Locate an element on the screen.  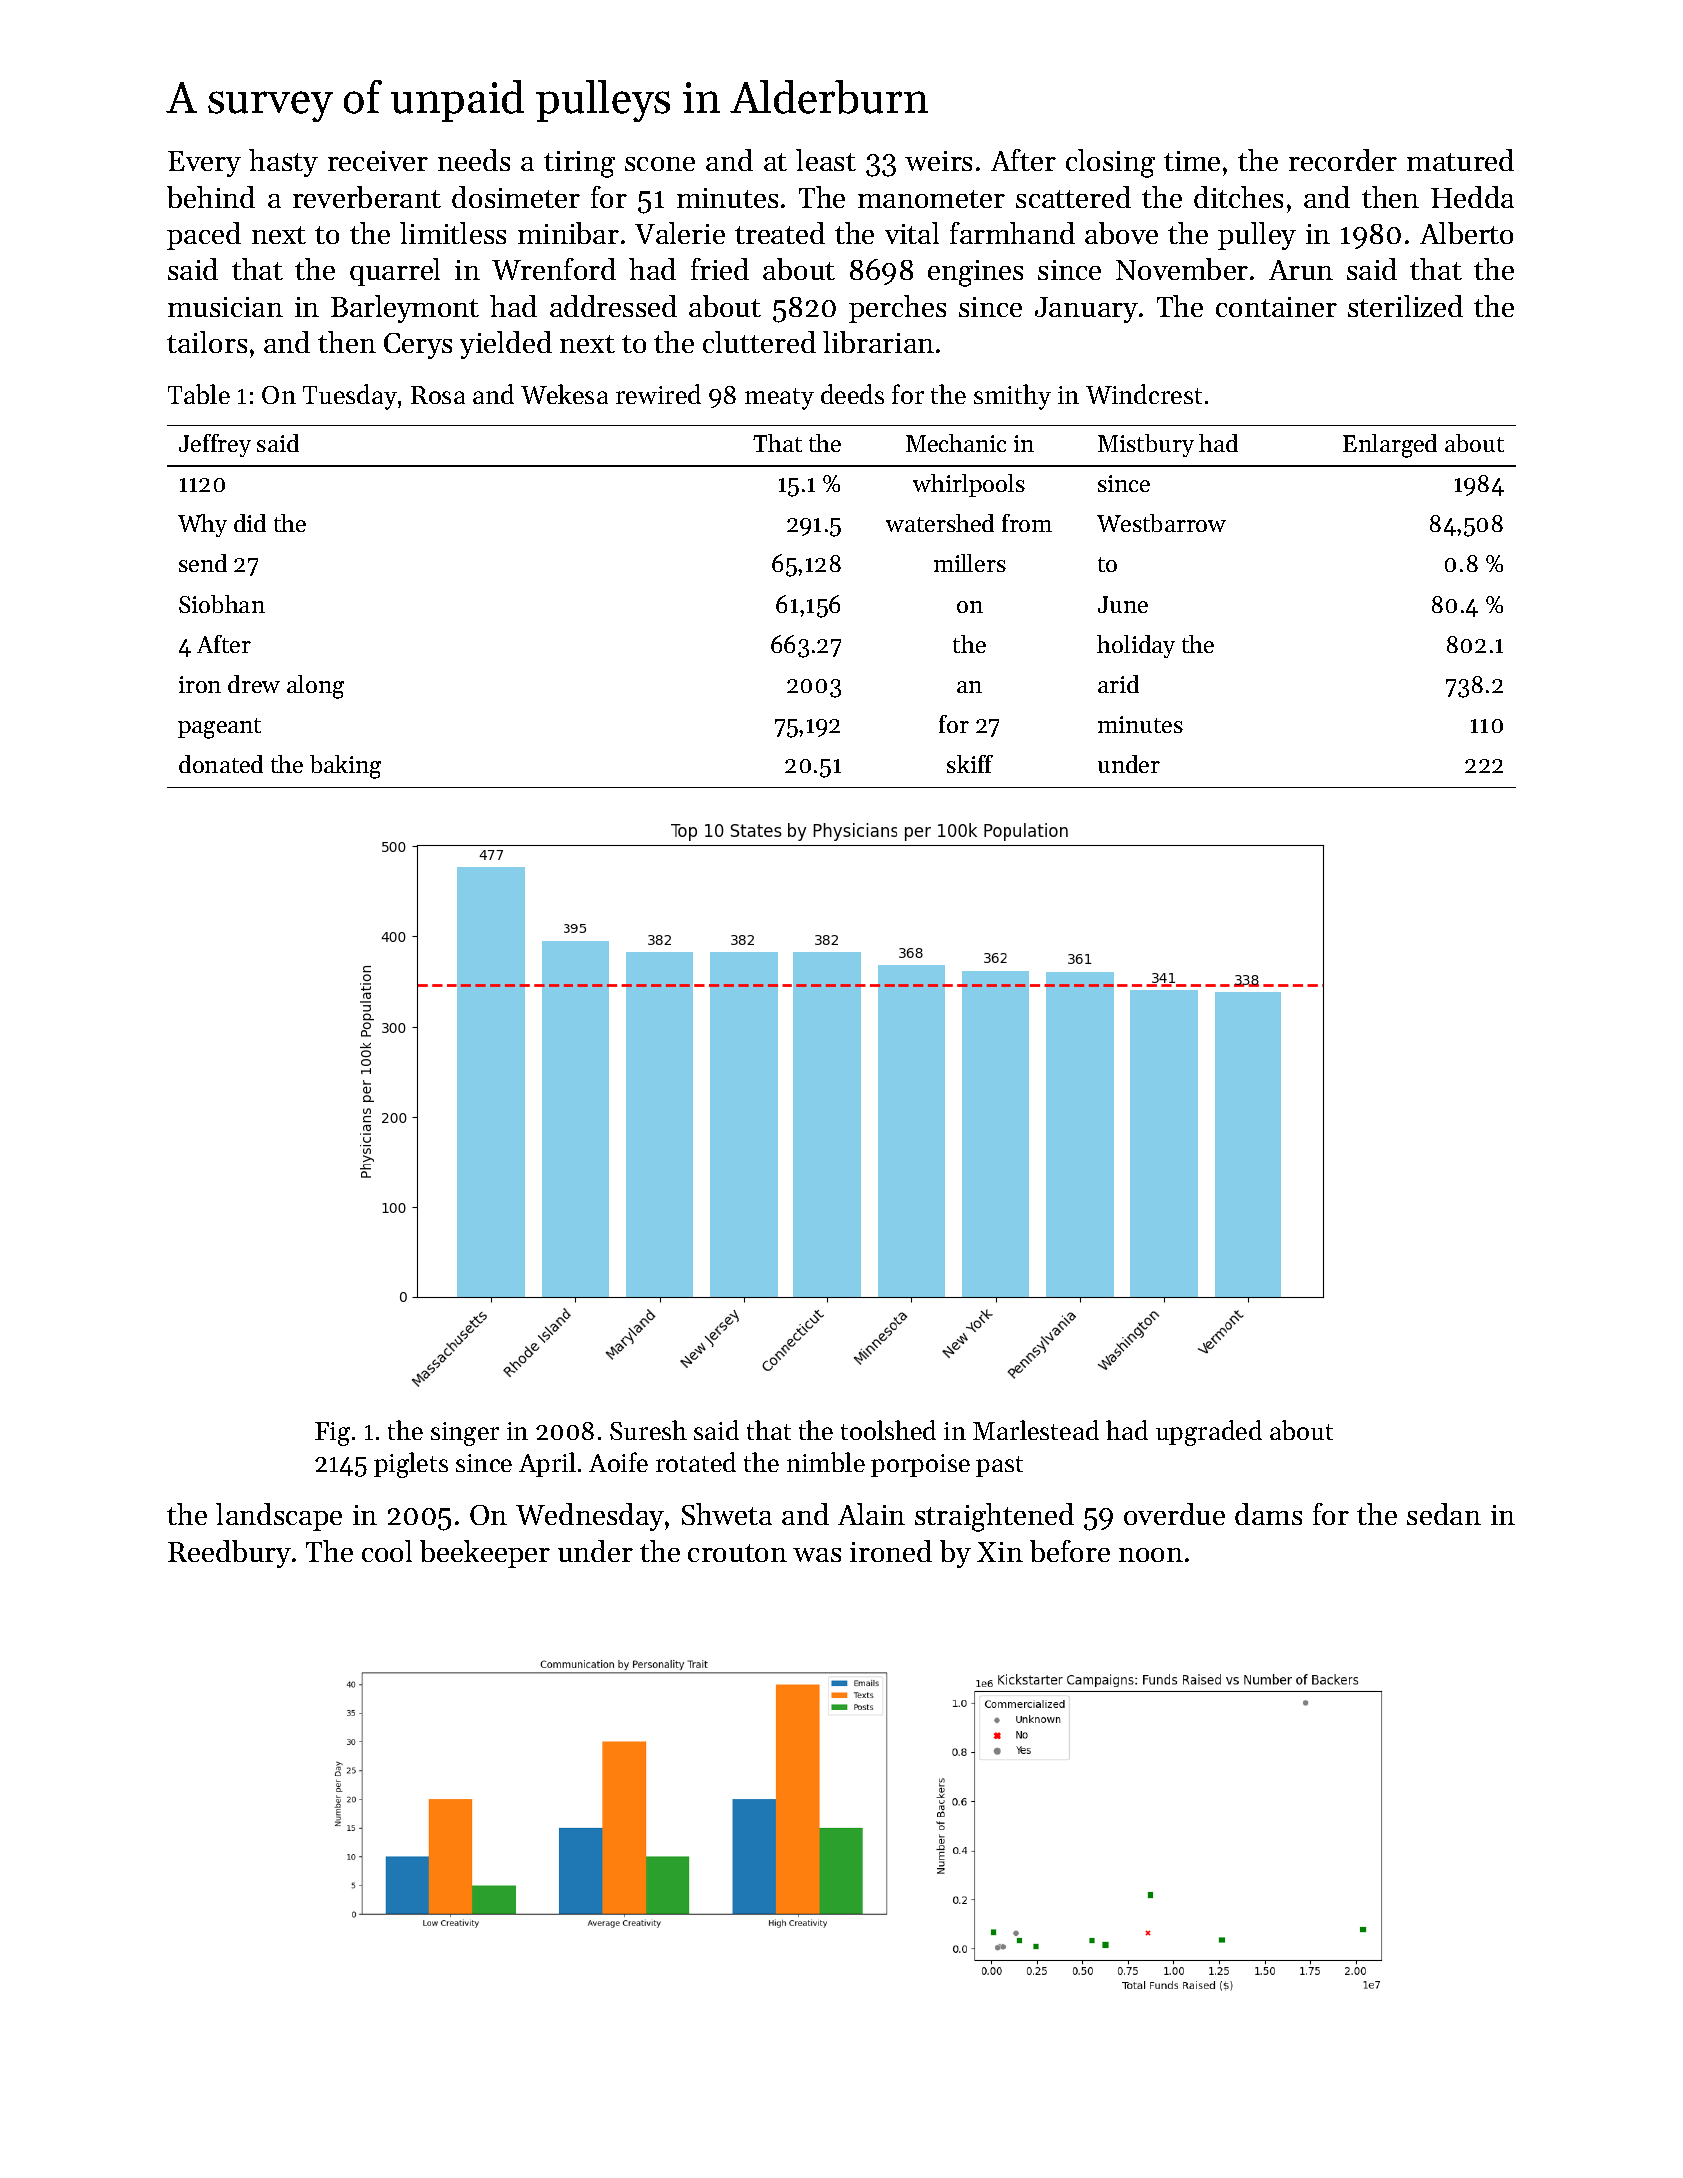
landscape is located at coordinates (279, 1517).
